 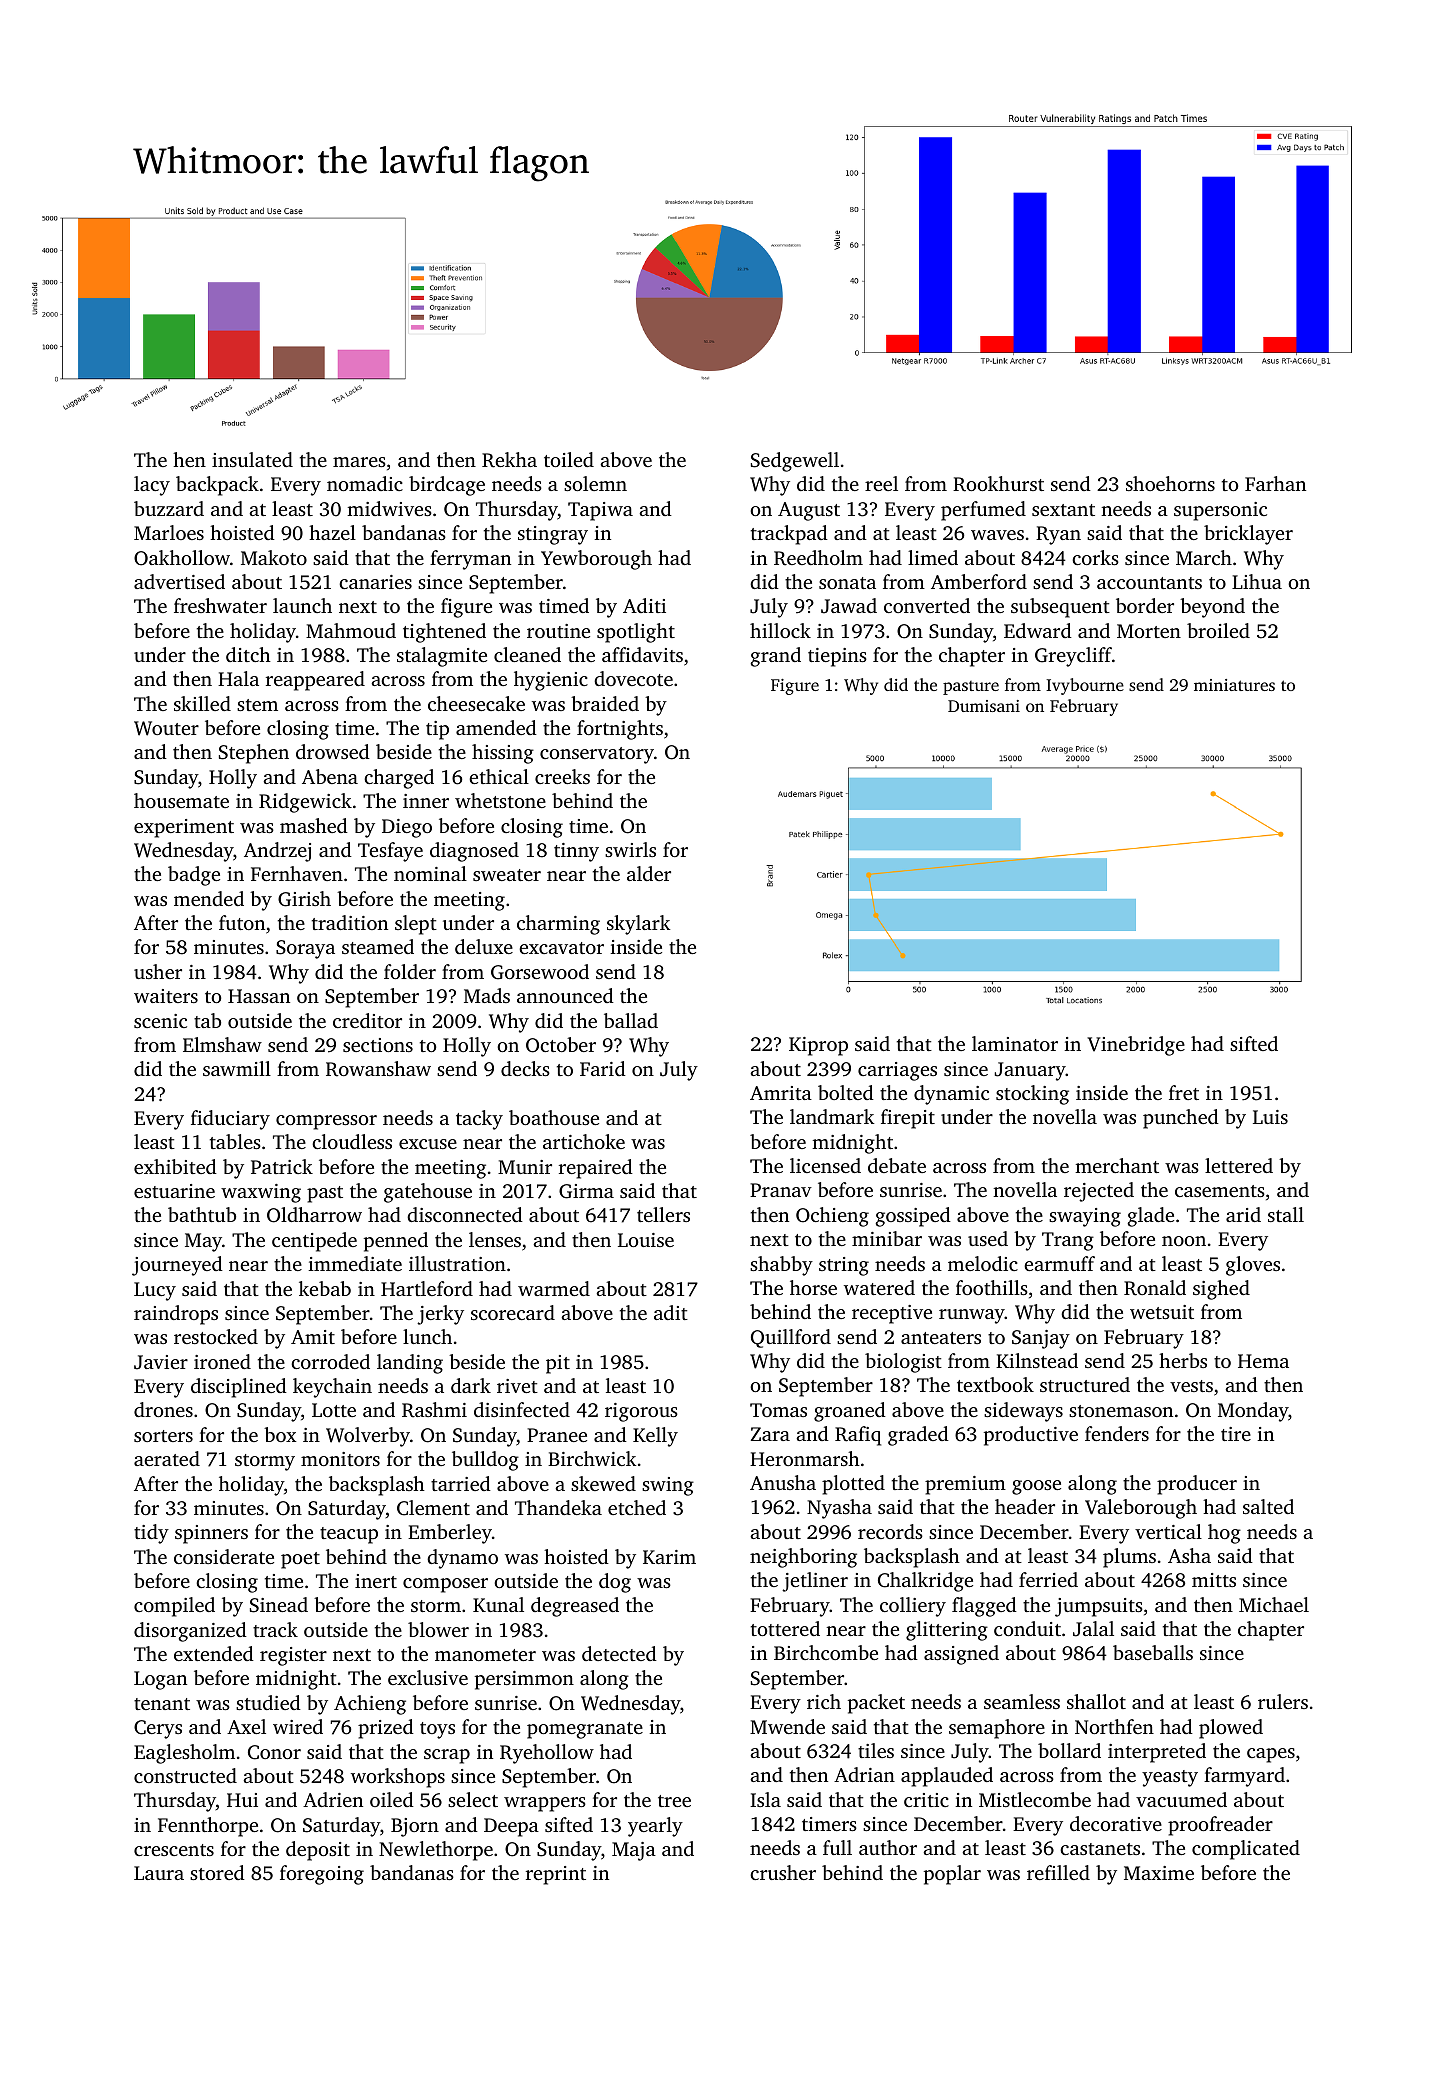 What do you see at coordinates (248, 654) in the page?
I see `ditch` at bounding box center [248, 654].
